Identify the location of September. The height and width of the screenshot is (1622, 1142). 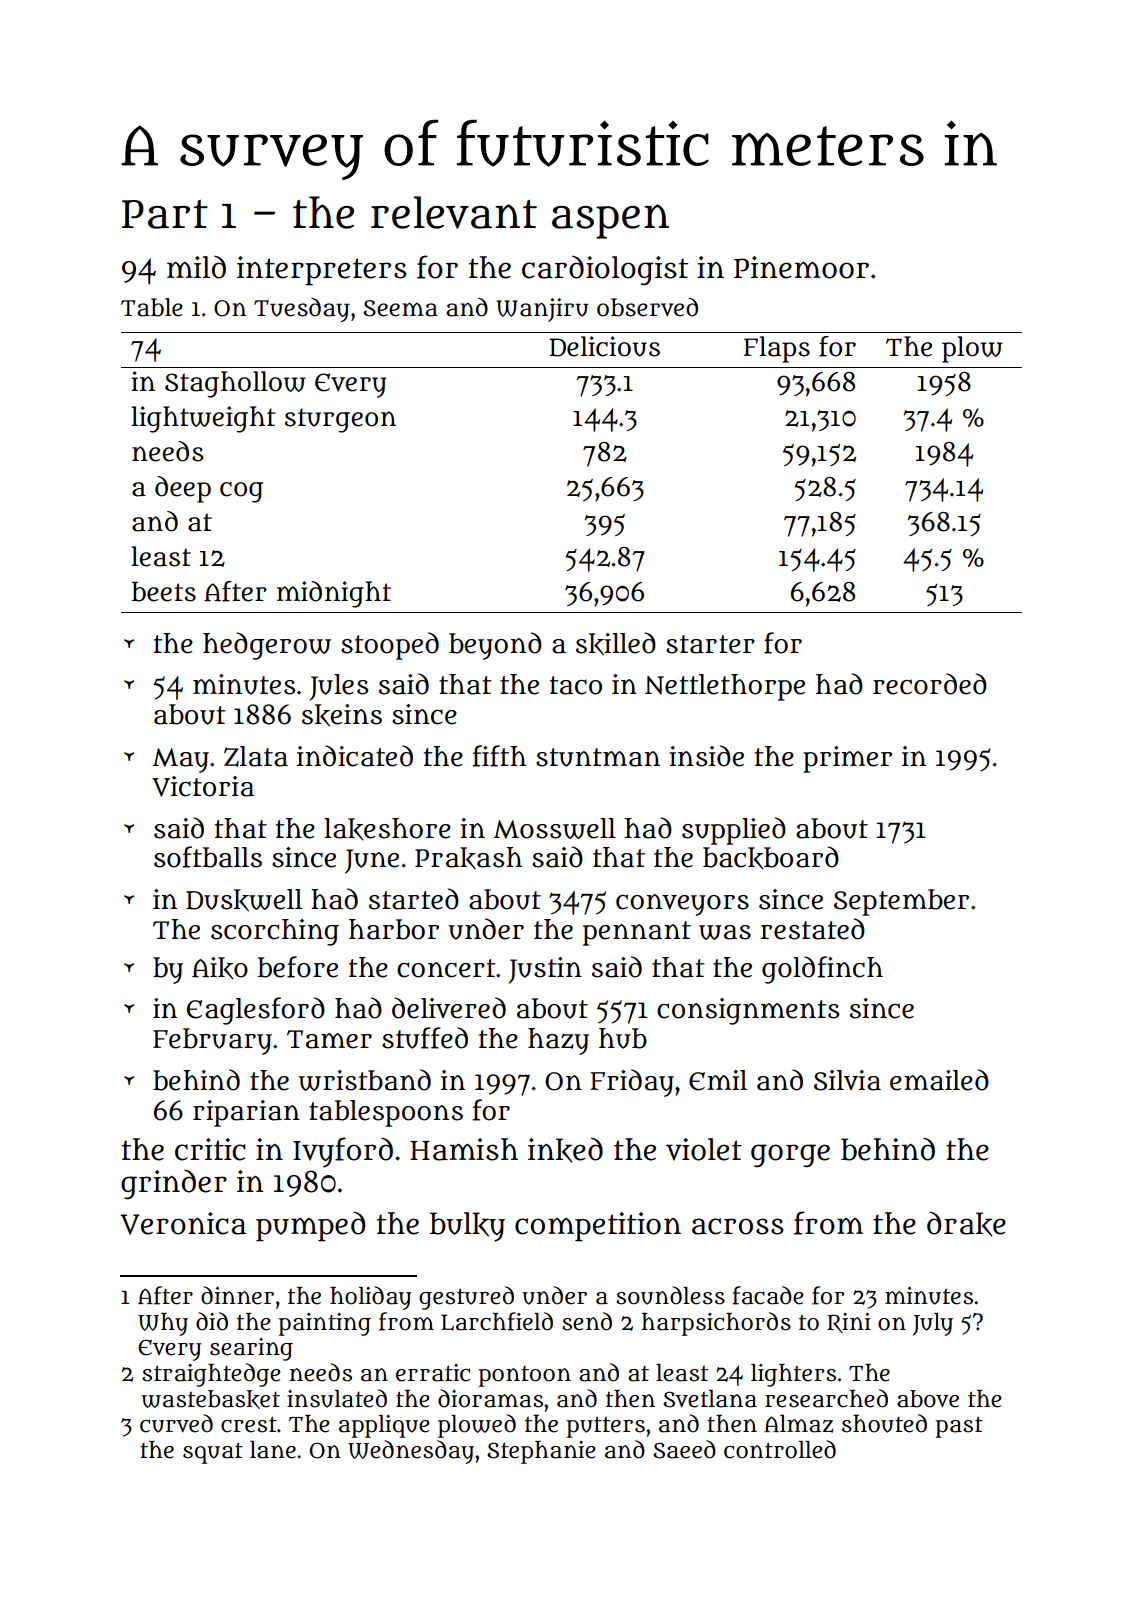
(901, 902).
